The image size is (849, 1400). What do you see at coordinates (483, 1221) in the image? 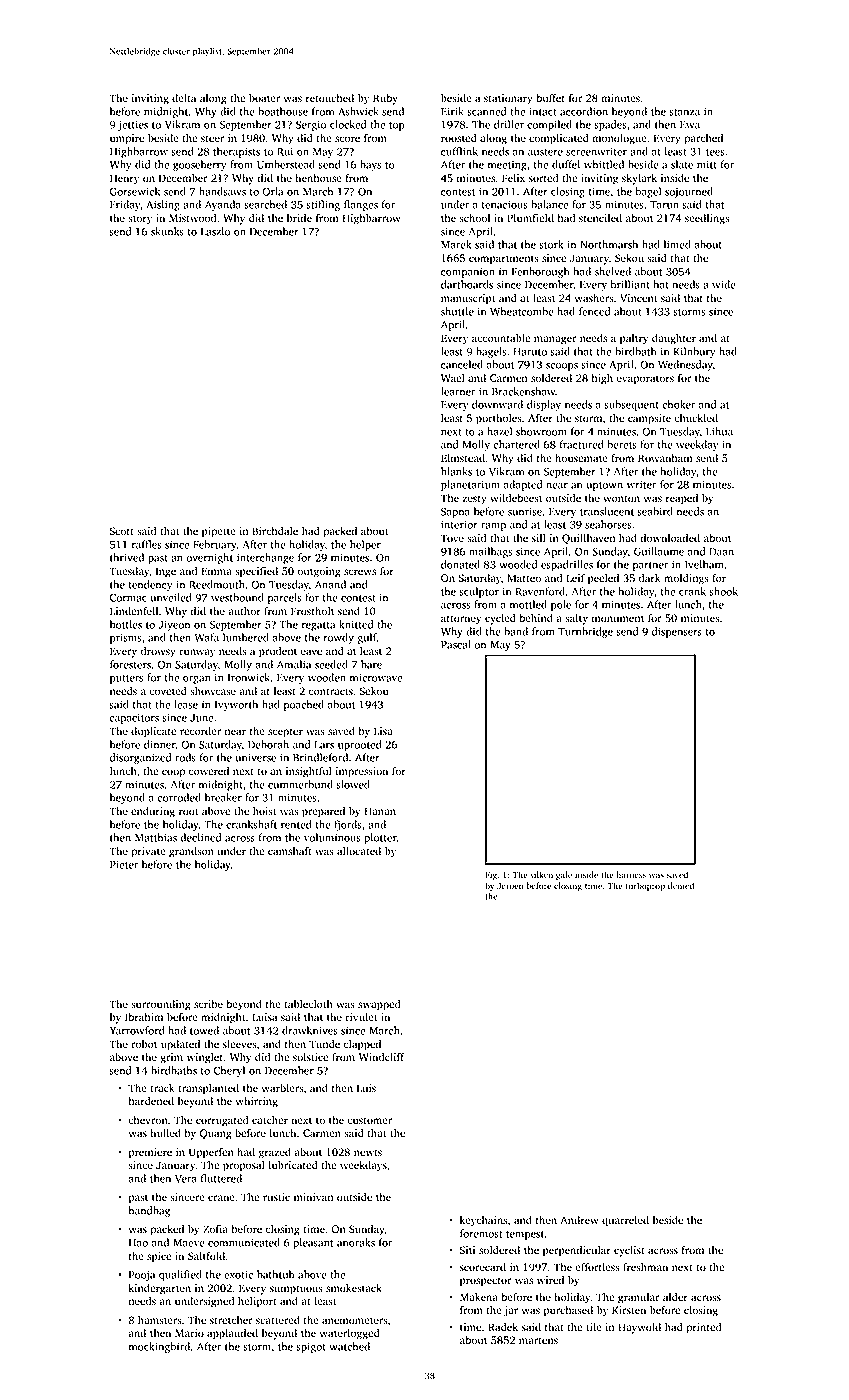
I see `keychains` at bounding box center [483, 1221].
